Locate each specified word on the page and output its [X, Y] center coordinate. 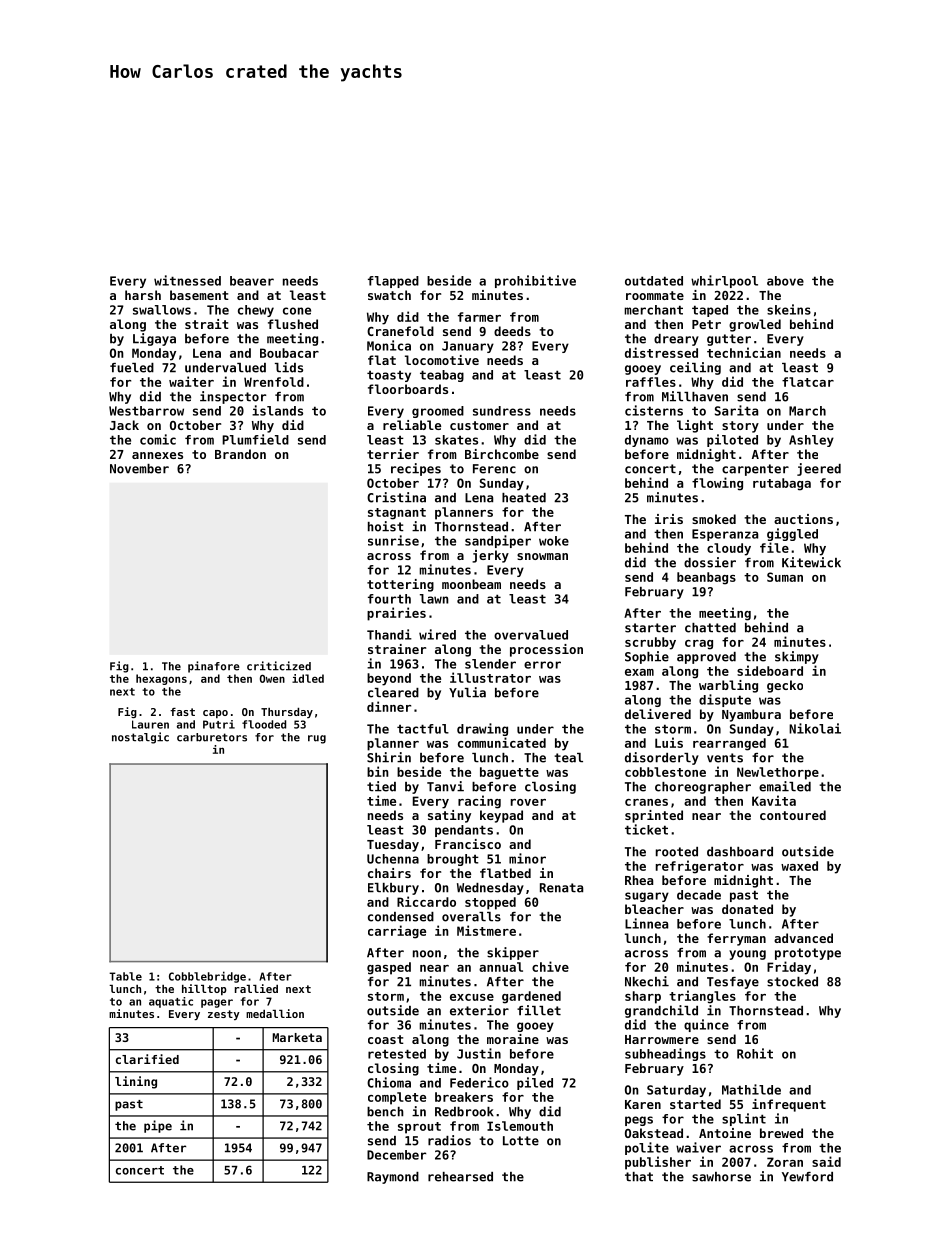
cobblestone [665, 772]
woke [554, 541]
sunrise [393, 540]
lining [136, 1082]
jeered [819, 469]
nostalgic [140, 738]
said [826, 1161]
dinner [389, 706]
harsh [143, 295]
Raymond [393, 1178]
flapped [393, 282]
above [785, 281]
